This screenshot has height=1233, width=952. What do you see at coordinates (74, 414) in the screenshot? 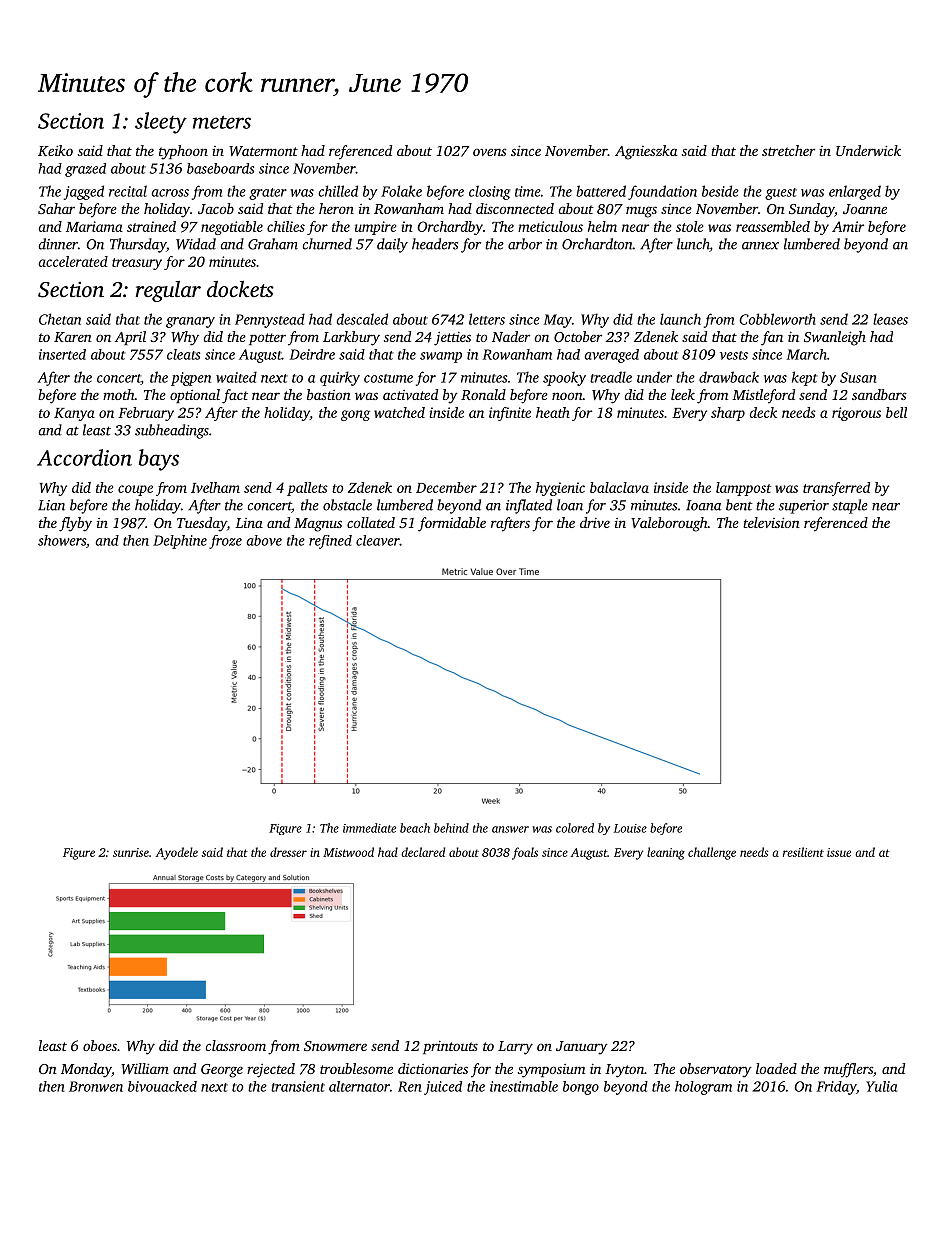
I see `Kanya` at bounding box center [74, 414].
